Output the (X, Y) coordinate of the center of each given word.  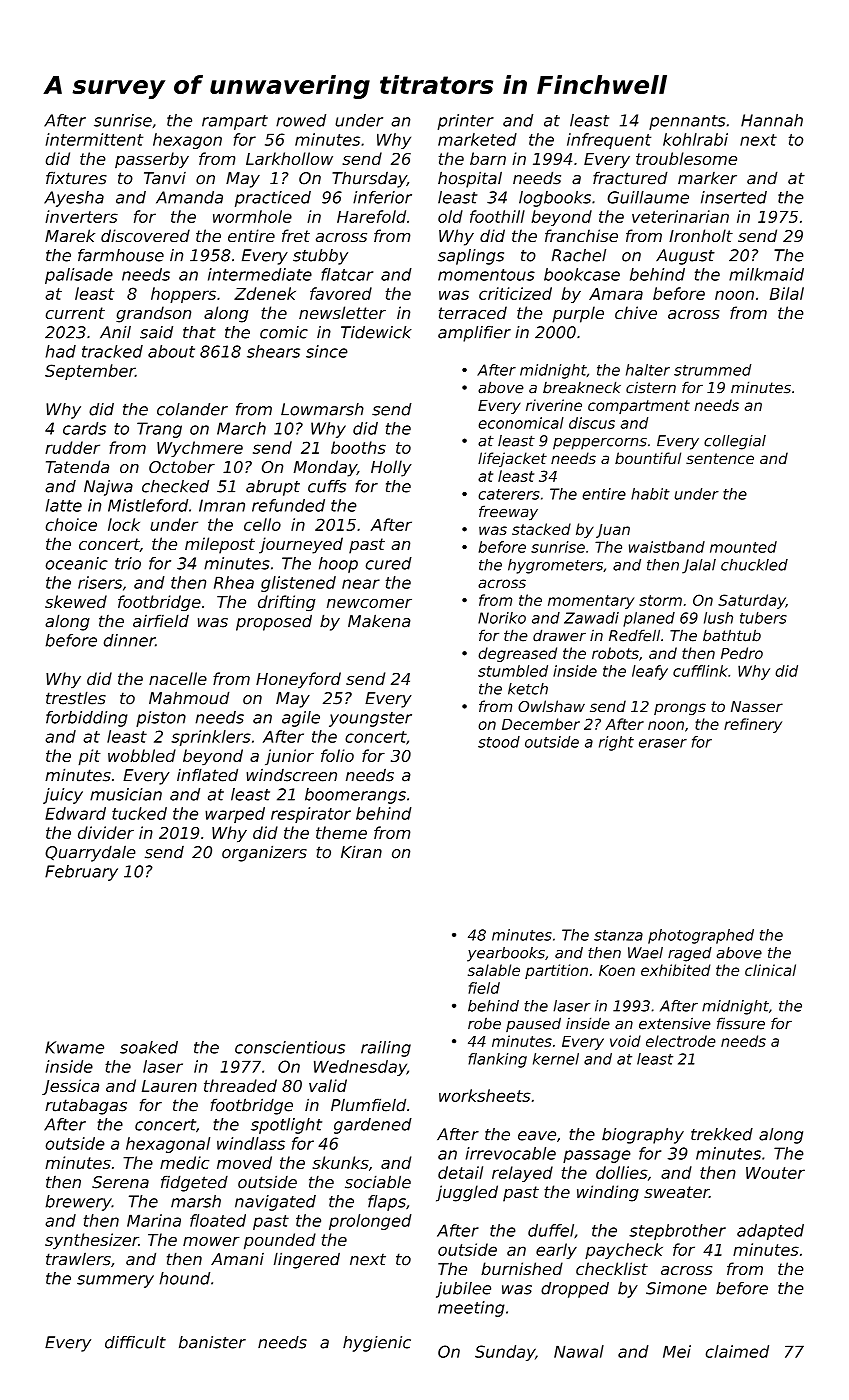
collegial (735, 442)
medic (184, 1162)
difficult (135, 1342)
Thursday (369, 179)
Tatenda (77, 466)
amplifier (474, 334)
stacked (541, 529)
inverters (81, 216)
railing (386, 1049)
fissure (741, 1023)
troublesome (686, 158)
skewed (76, 601)
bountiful (648, 458)
